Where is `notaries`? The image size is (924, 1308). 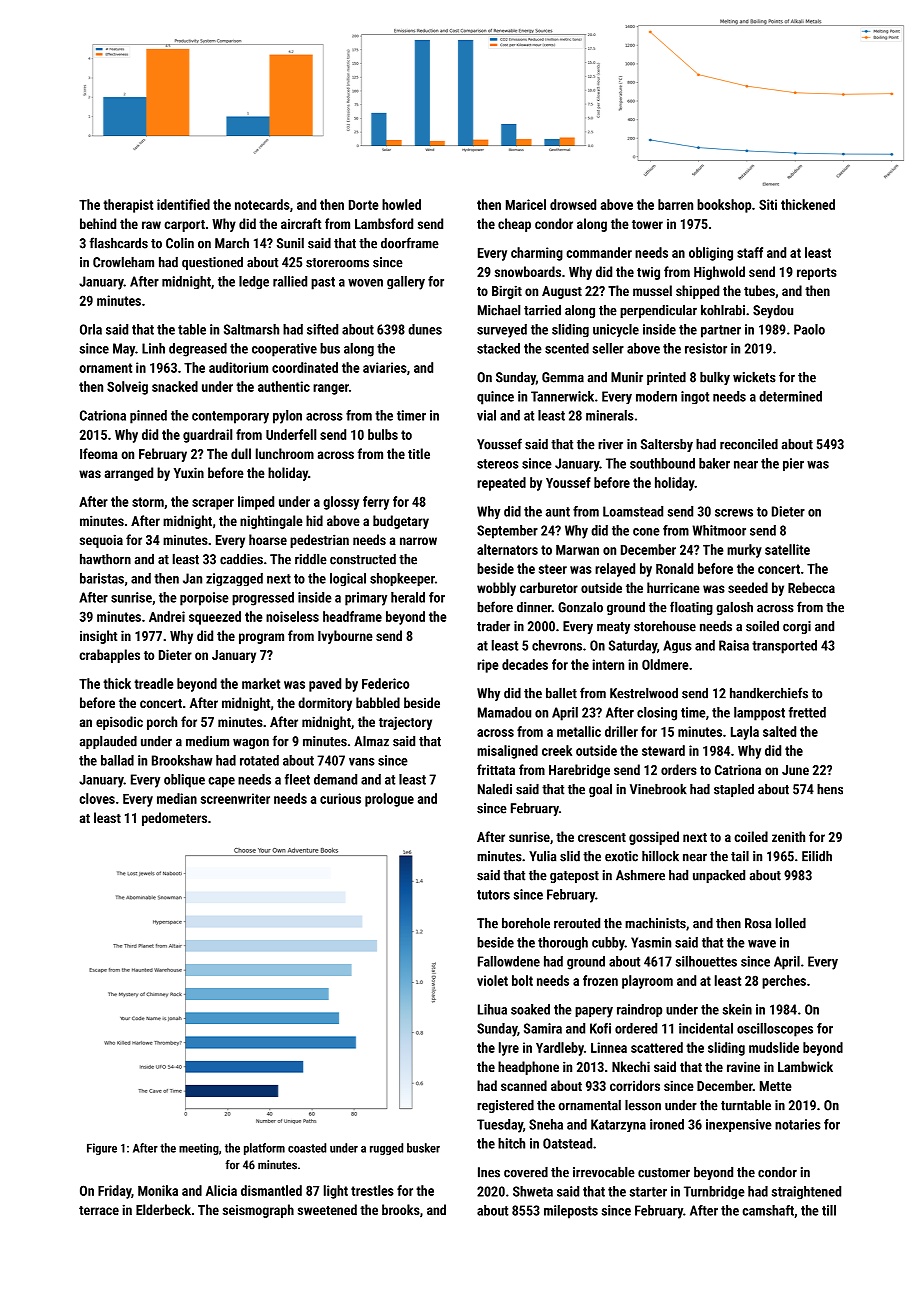
notaries is located at coordinates (798, 1124).
